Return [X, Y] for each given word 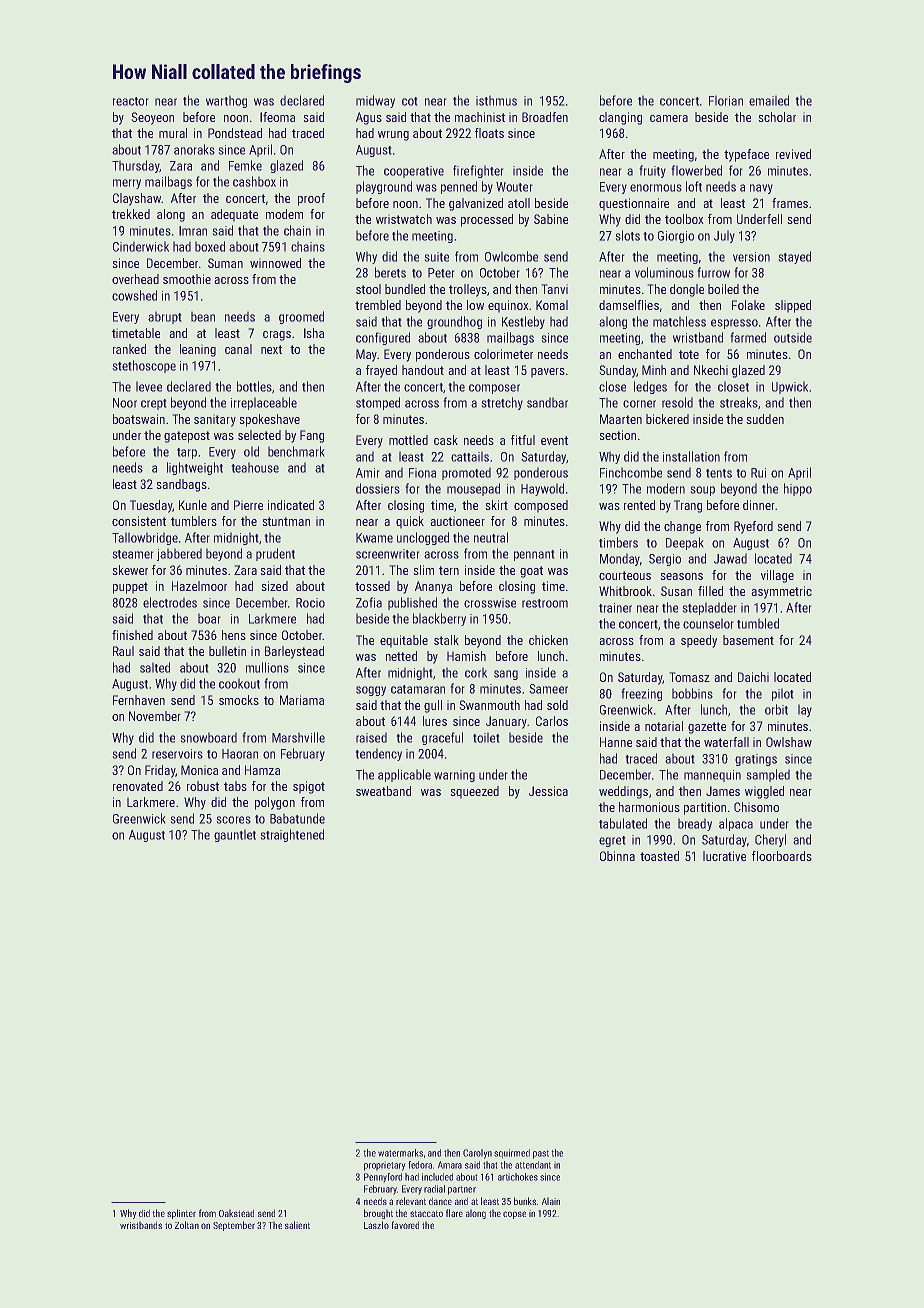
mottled [408, 440]
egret [612, 841]
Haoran [240, 754]
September [234, 1226]
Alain [551, 1201]
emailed [769, 100]
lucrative [724, 856]
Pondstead [235, 133]
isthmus [496, 100]
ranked [129, 349]
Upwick [790, 387]
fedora [420, 1165]
